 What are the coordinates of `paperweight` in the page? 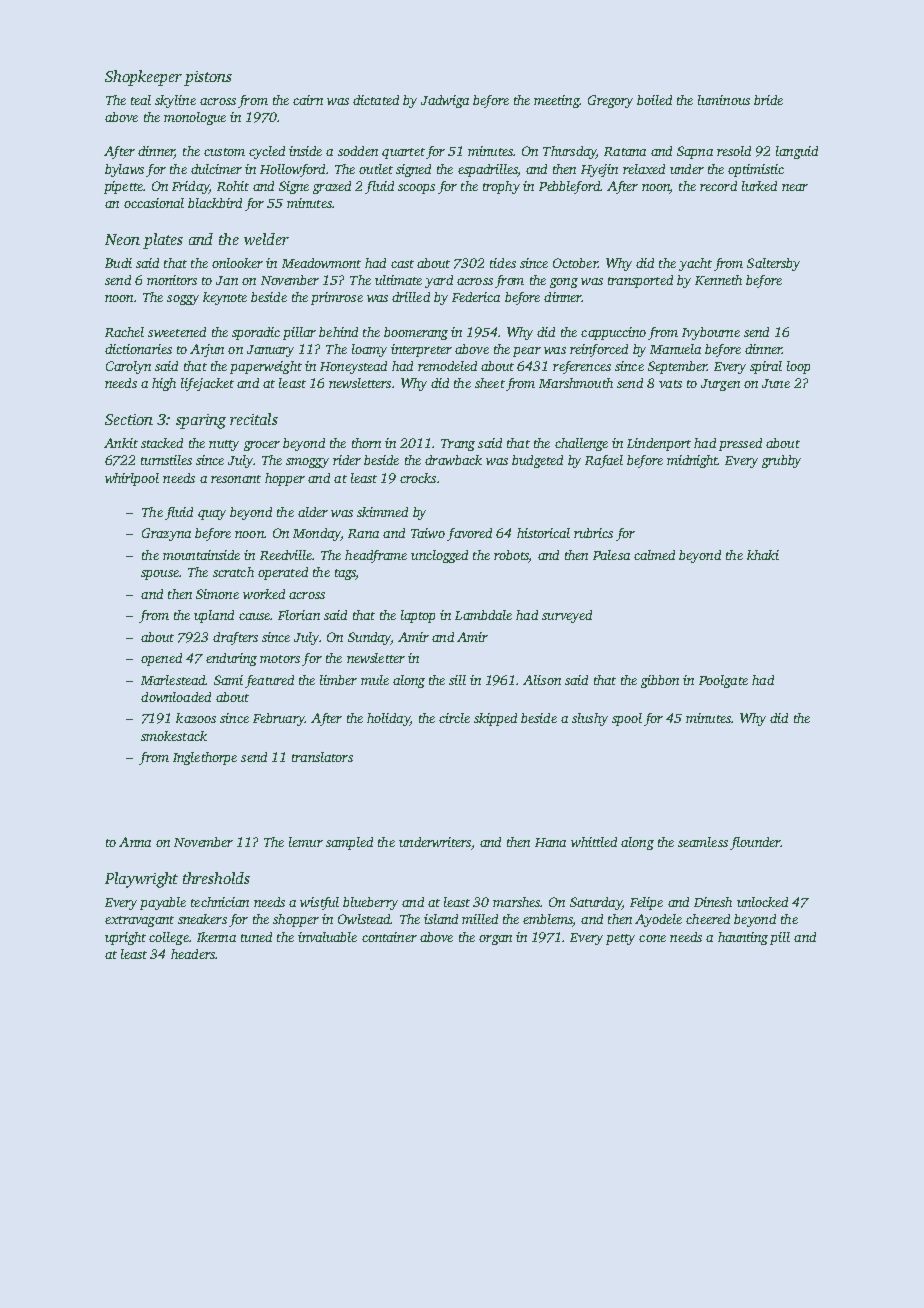 It's located at (266, 367).
